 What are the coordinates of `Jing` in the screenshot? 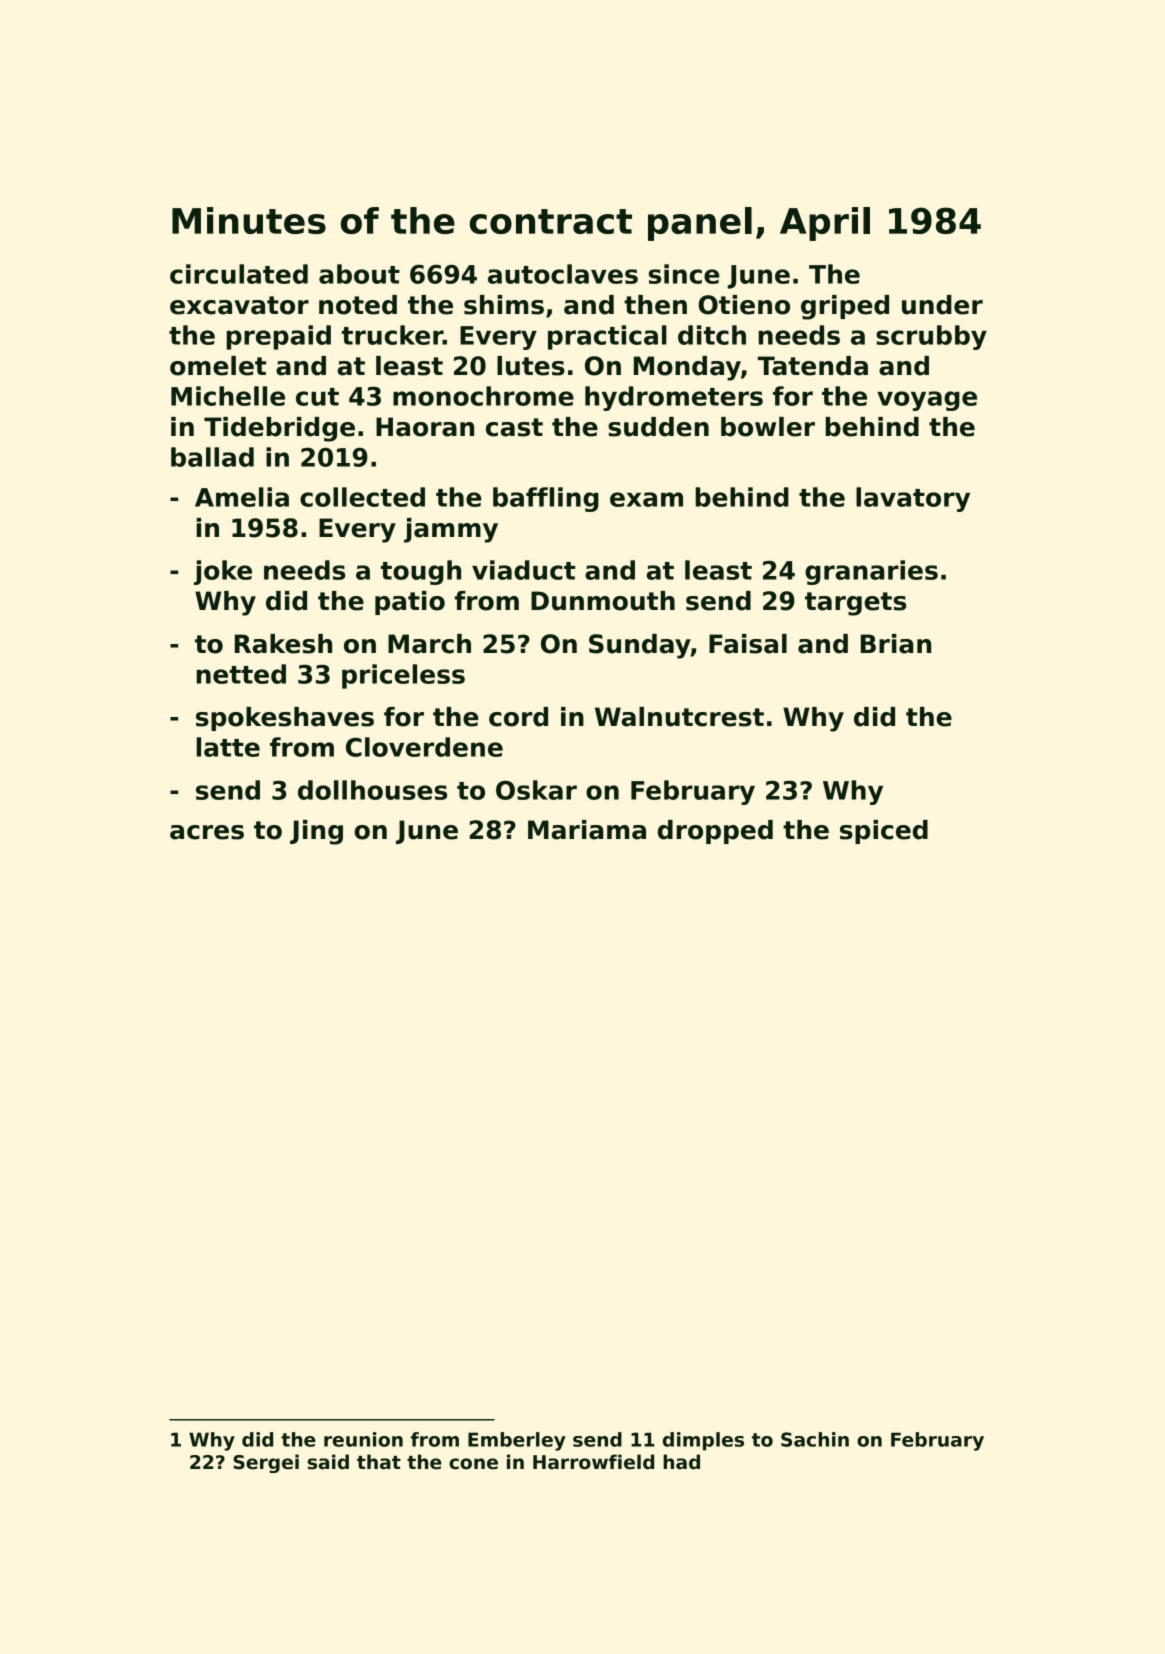 It's located at (316, 832).
